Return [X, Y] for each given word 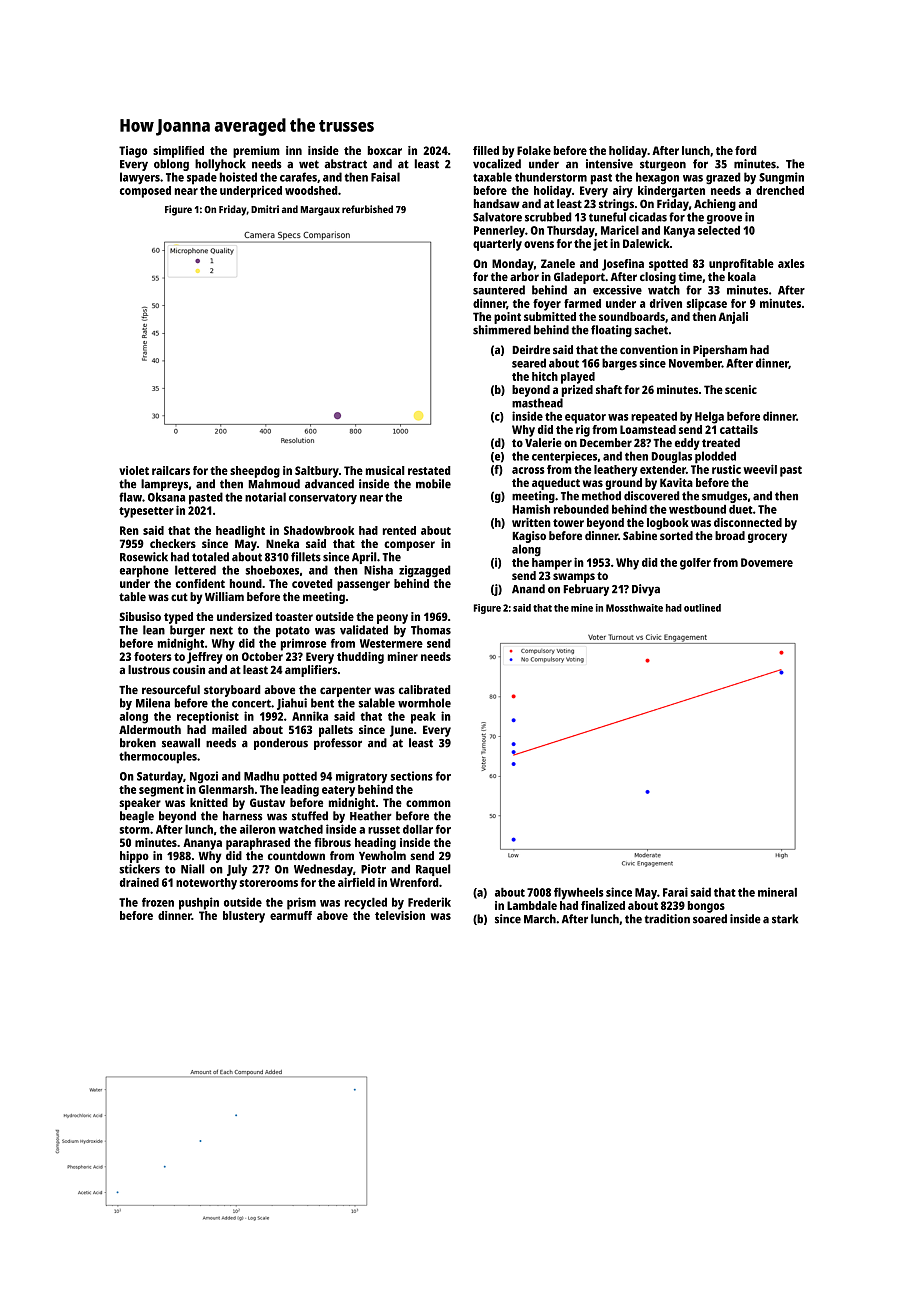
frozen [158, 902]
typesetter [146, 512]
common [428, 803]
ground [623, 484]
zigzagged [425, 571]
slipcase [706, 305]
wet [309, 164]
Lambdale [532, 905]
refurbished [367, 209]
